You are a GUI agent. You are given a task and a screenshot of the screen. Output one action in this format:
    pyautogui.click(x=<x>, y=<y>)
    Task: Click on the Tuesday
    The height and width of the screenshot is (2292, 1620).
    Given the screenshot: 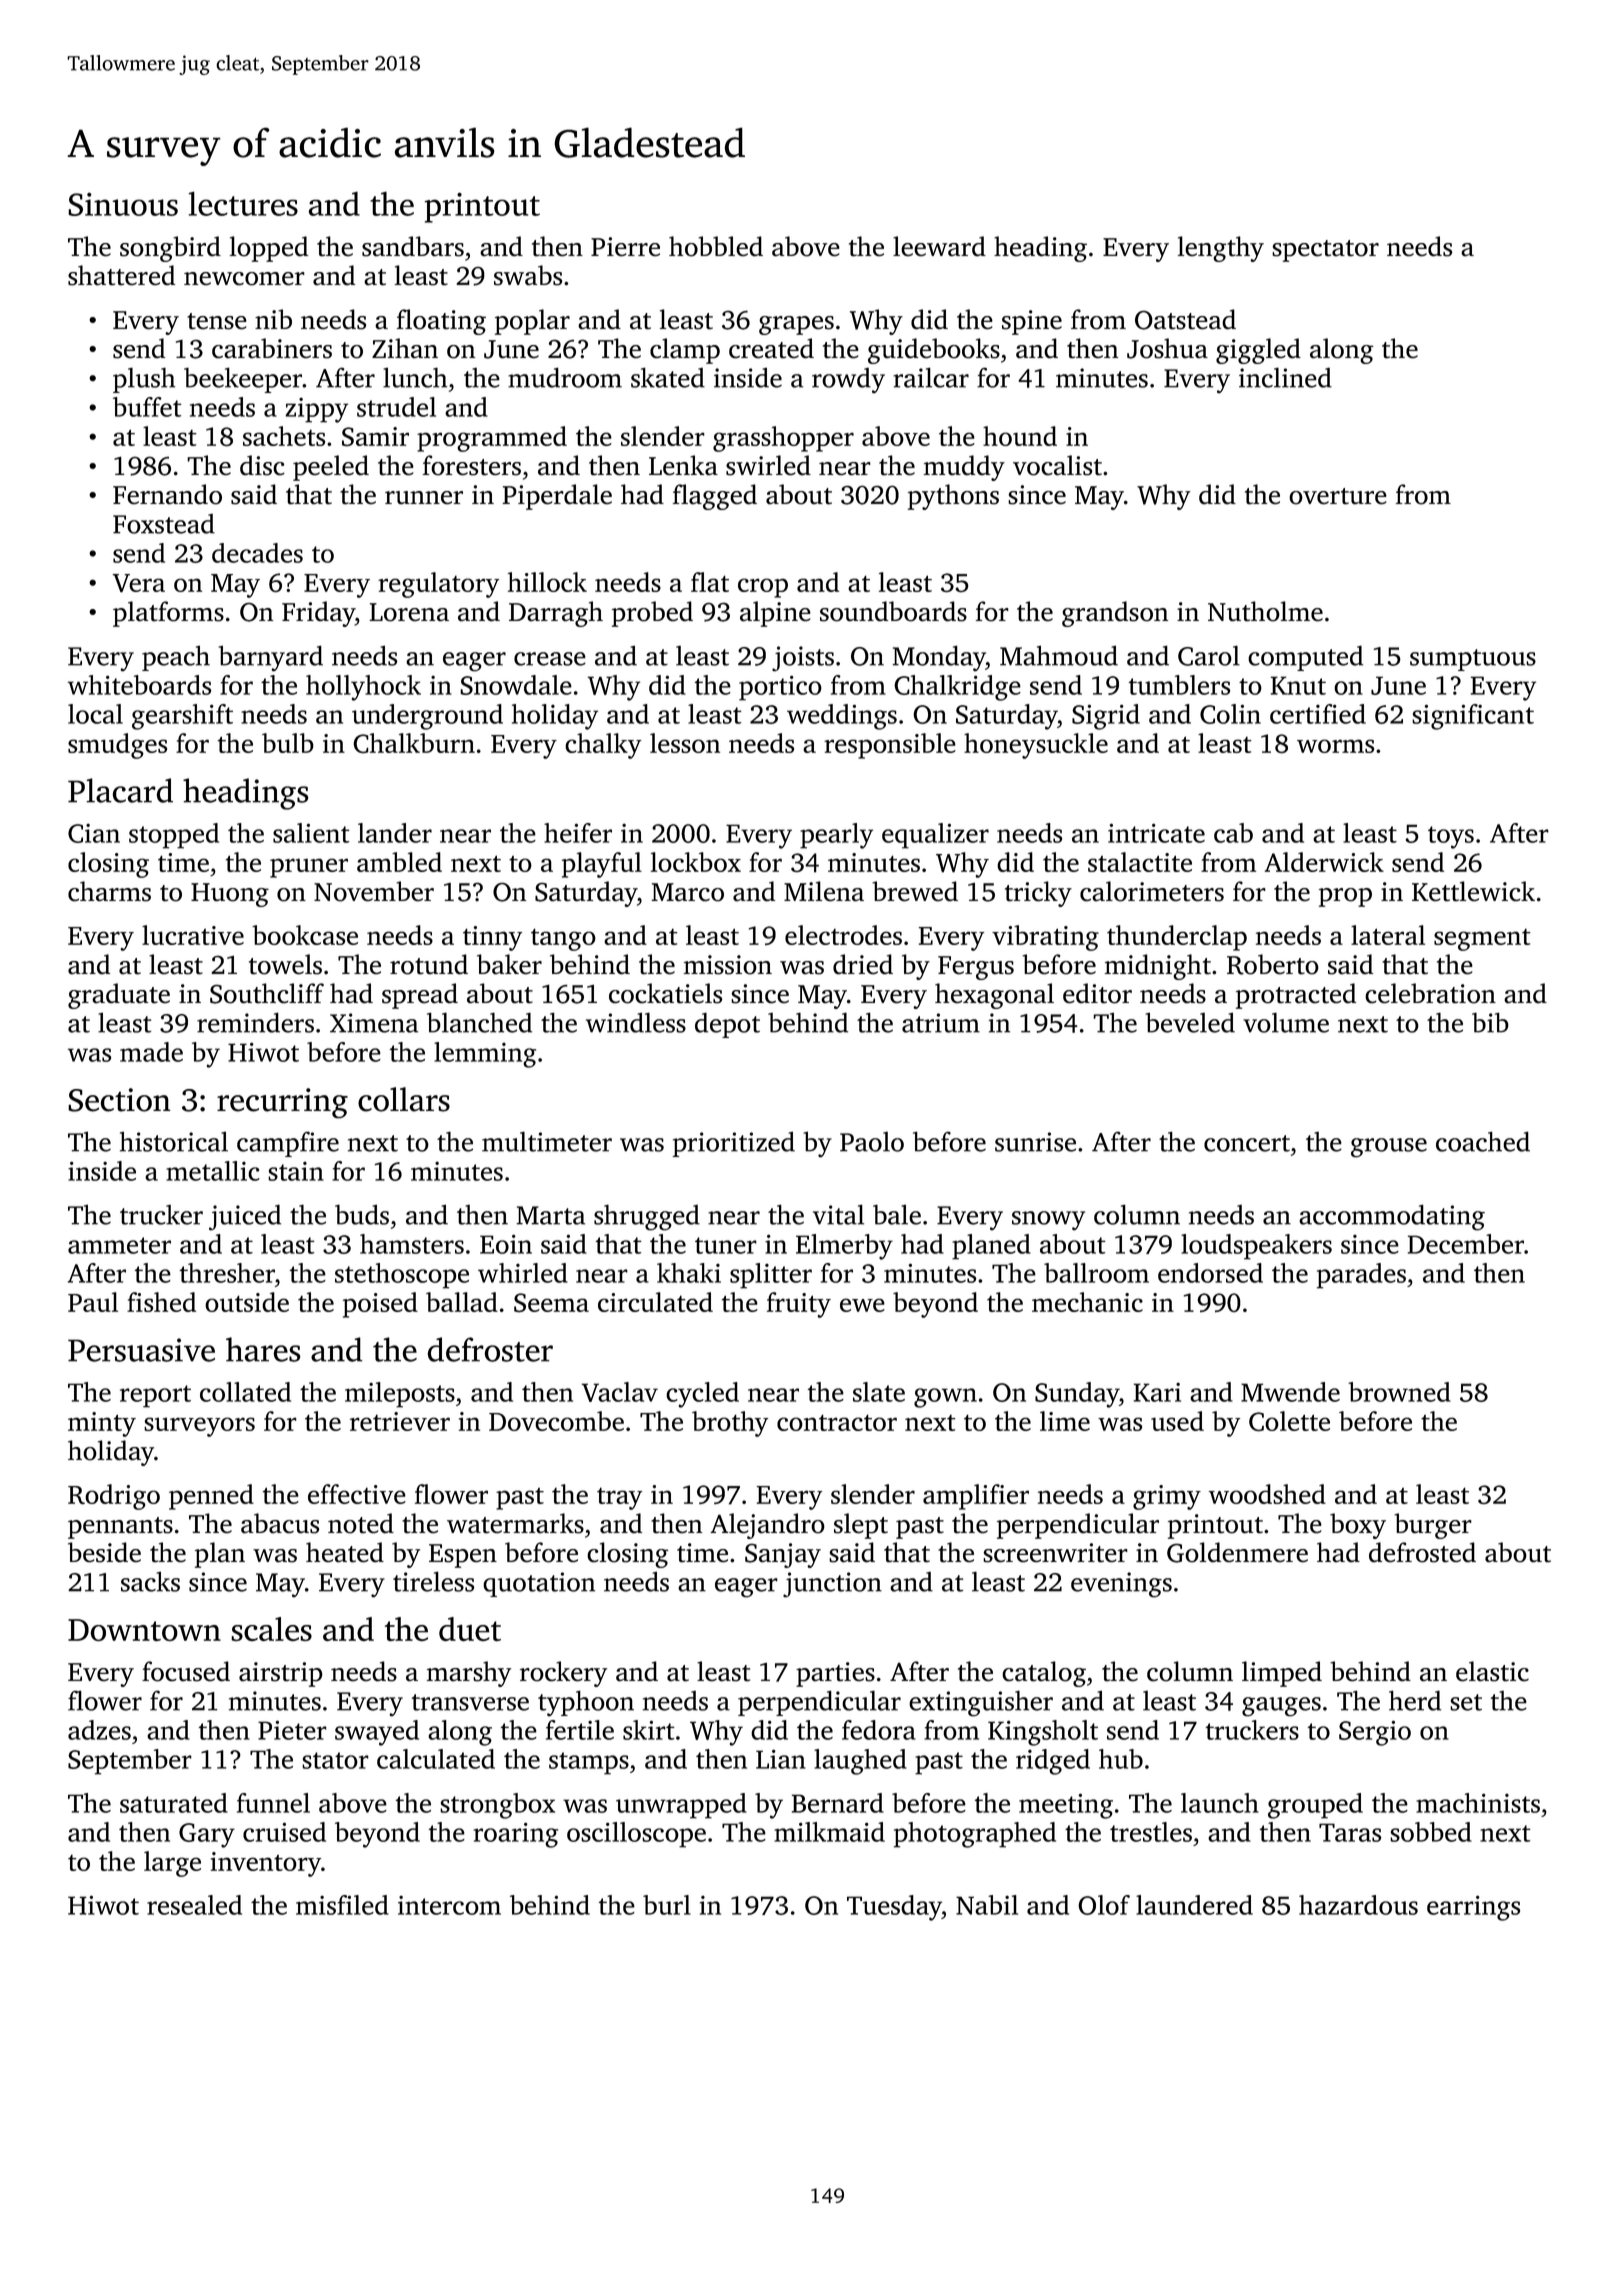 What is the action you would take?
    pyautogui.click(x=894, y=1908)
